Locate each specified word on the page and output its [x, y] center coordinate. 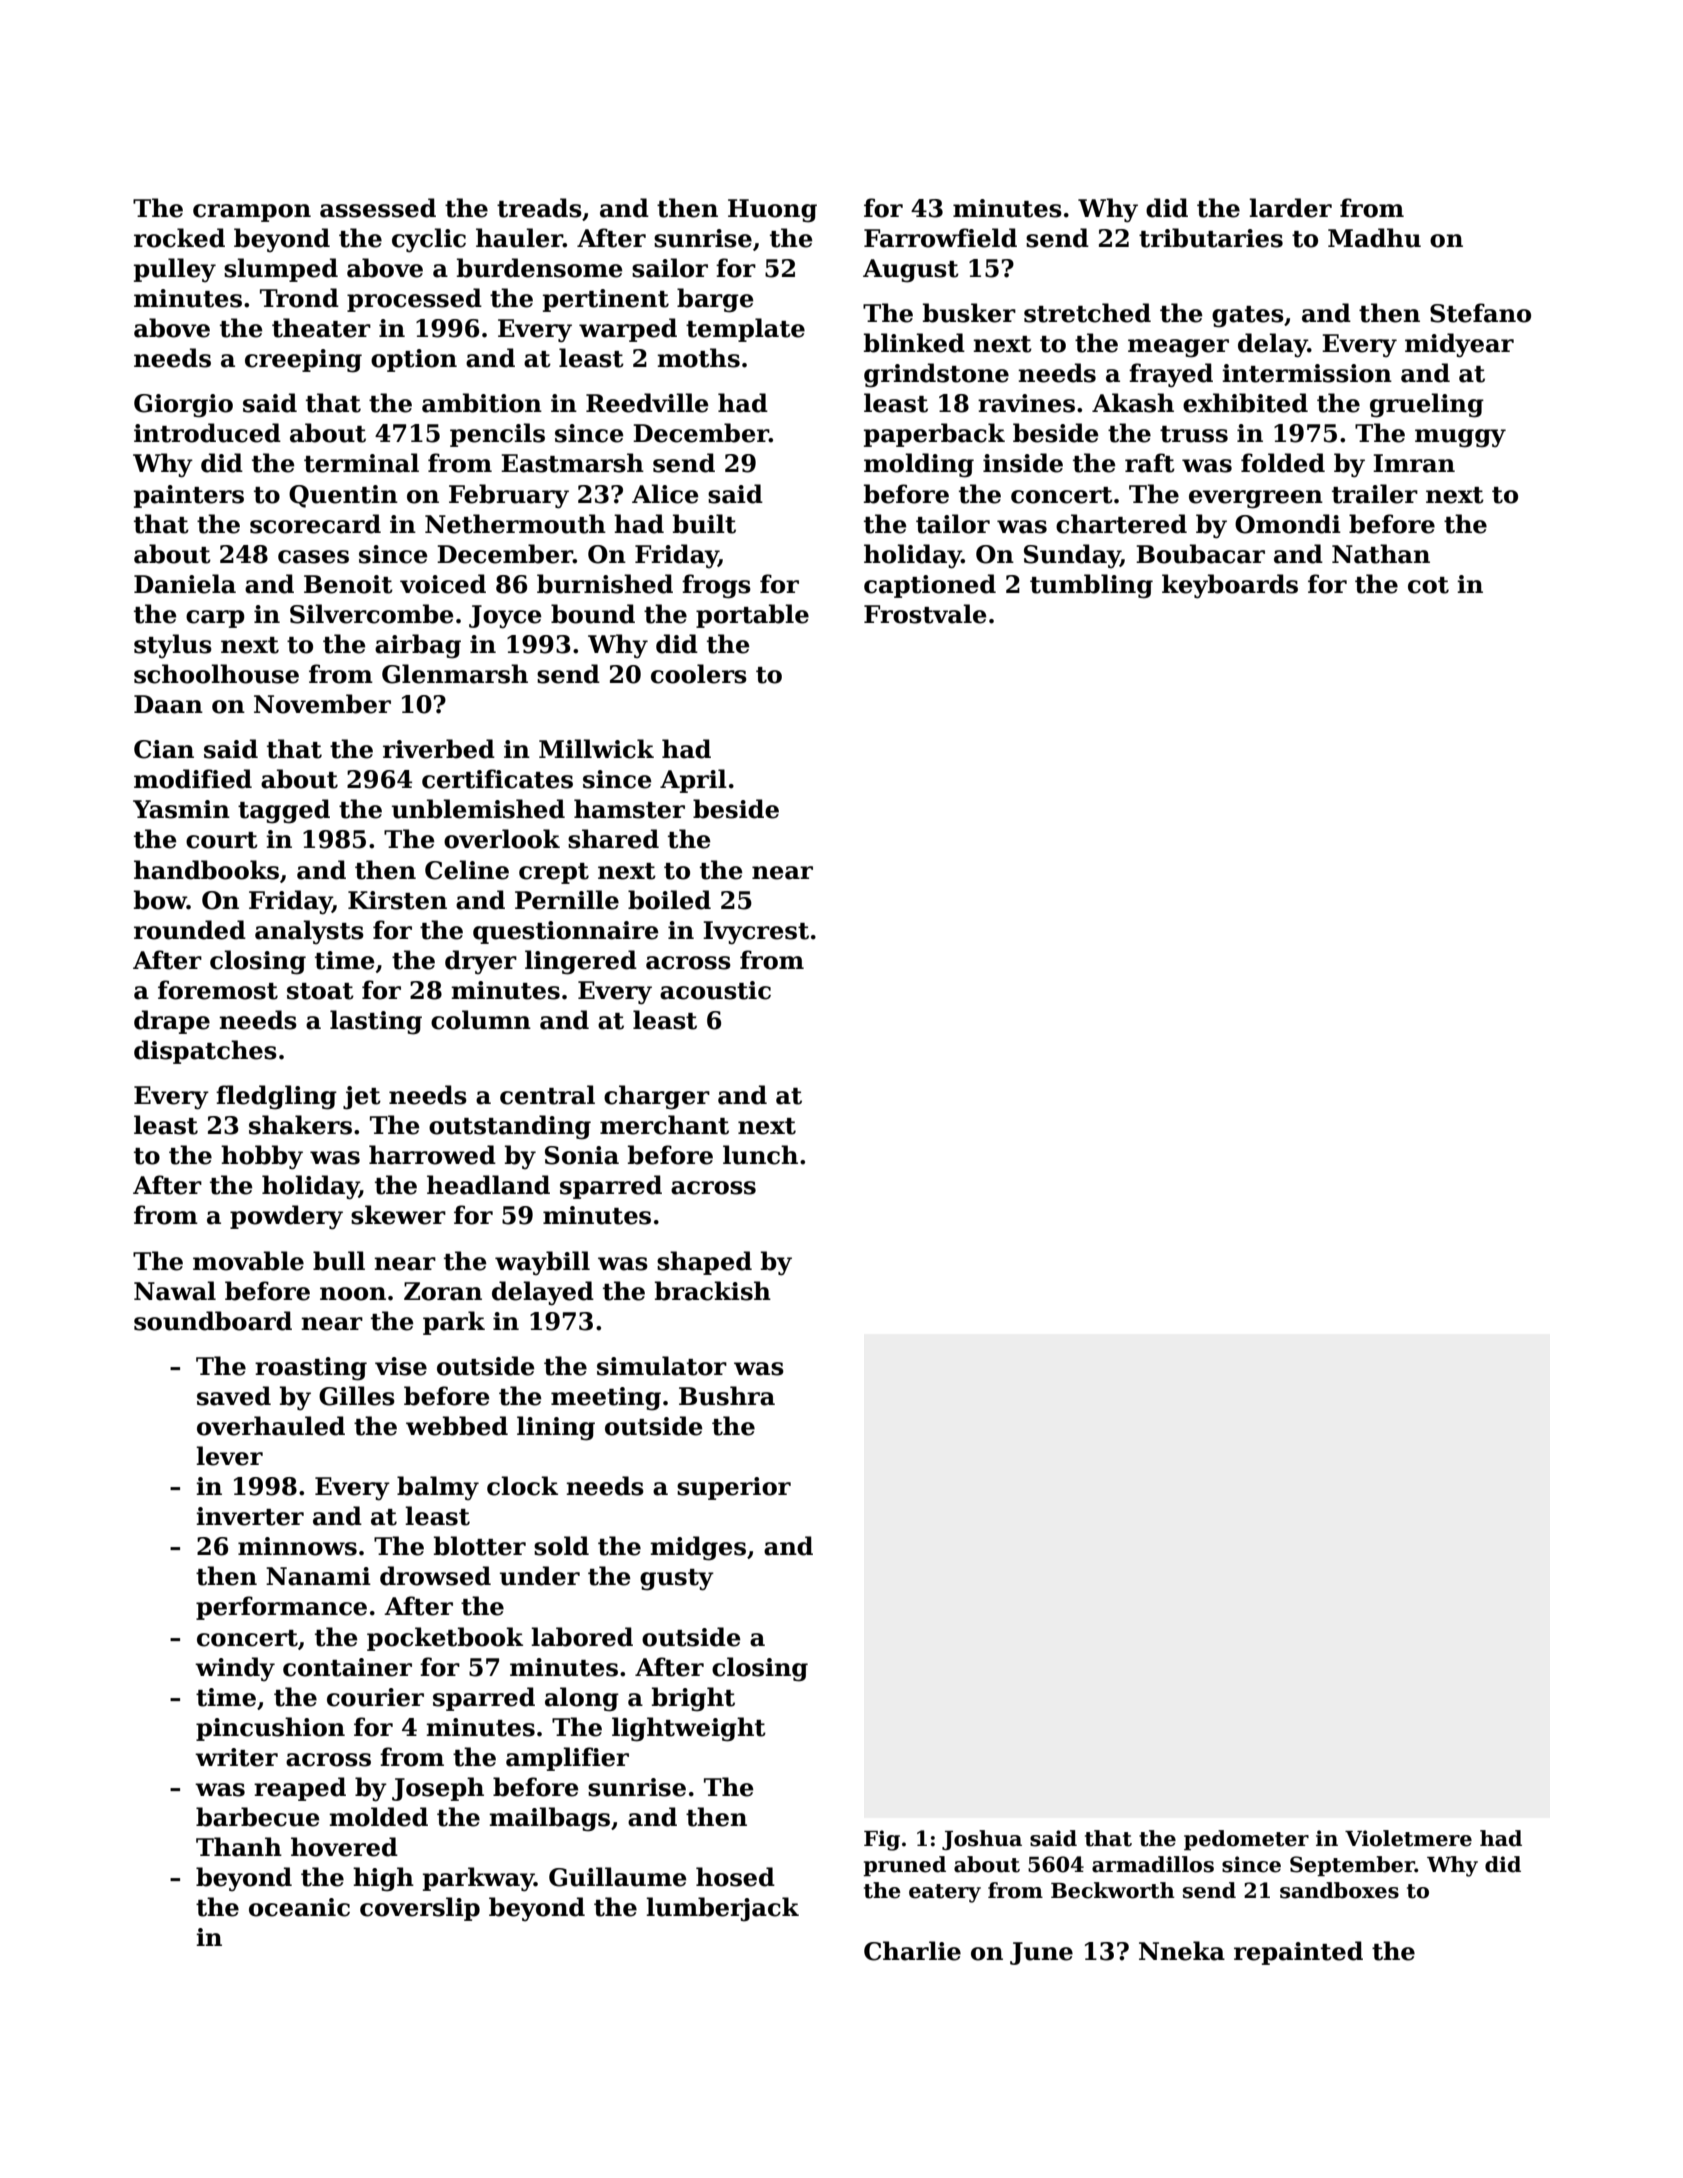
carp [215, 619]
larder [1290, 208]
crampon [252, 213]
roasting [311, 1369]
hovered [344, 1847]
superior [734, 1488]
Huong [772, 211]
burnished [605, 584]
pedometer [1246, 1840]
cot [1428, 585]
